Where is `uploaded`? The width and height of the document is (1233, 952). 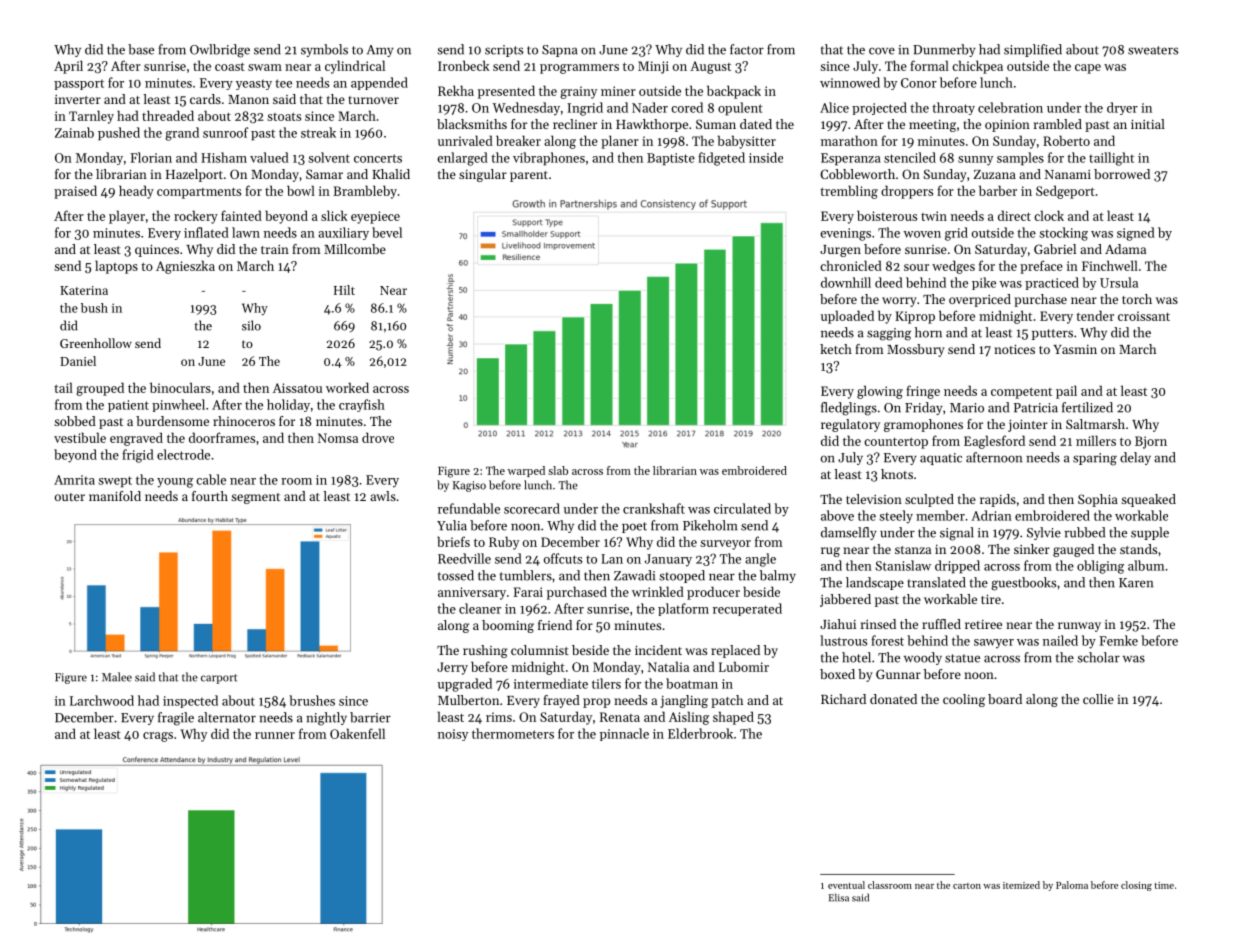 uploaded is located at coordinates (847, 317).
